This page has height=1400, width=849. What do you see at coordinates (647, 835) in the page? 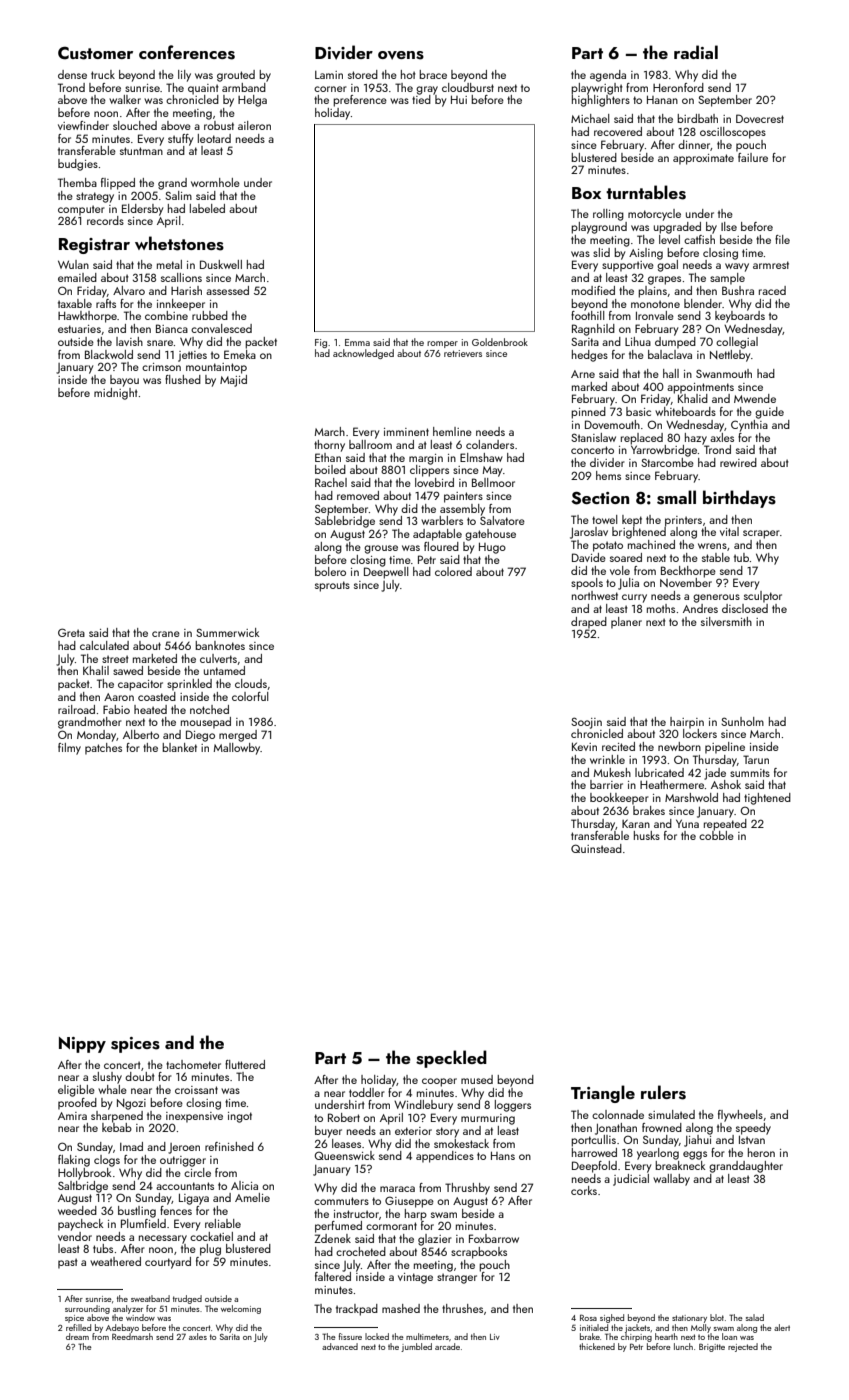
I see `husks` at bounding box center [647, 835].
